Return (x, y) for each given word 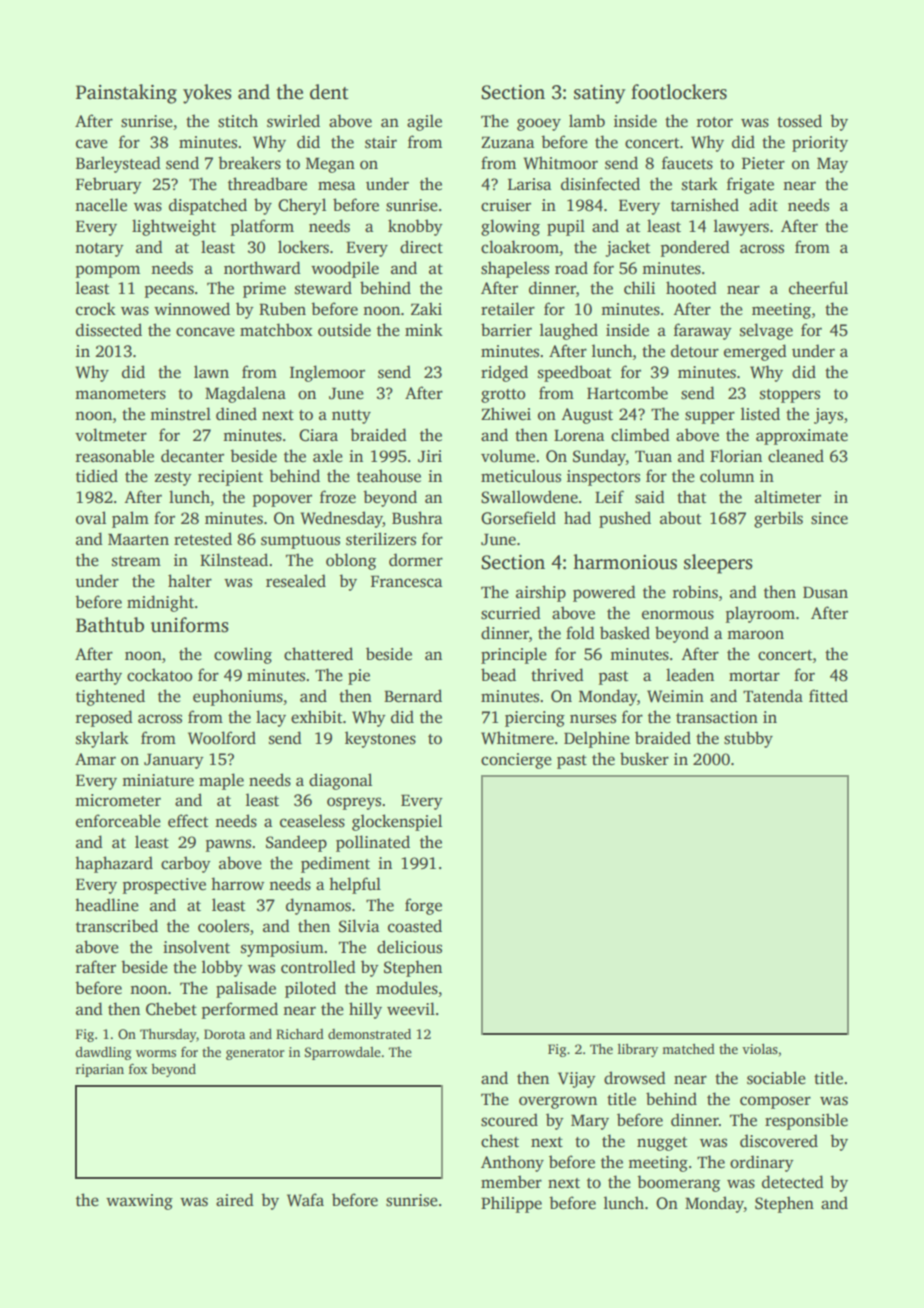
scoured (509, 1120)
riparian (100, 1070)
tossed (799, 121)
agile (424, 122)
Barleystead (118, 164)
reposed (104, 718)
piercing (535, 719)
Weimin (675, 696)
